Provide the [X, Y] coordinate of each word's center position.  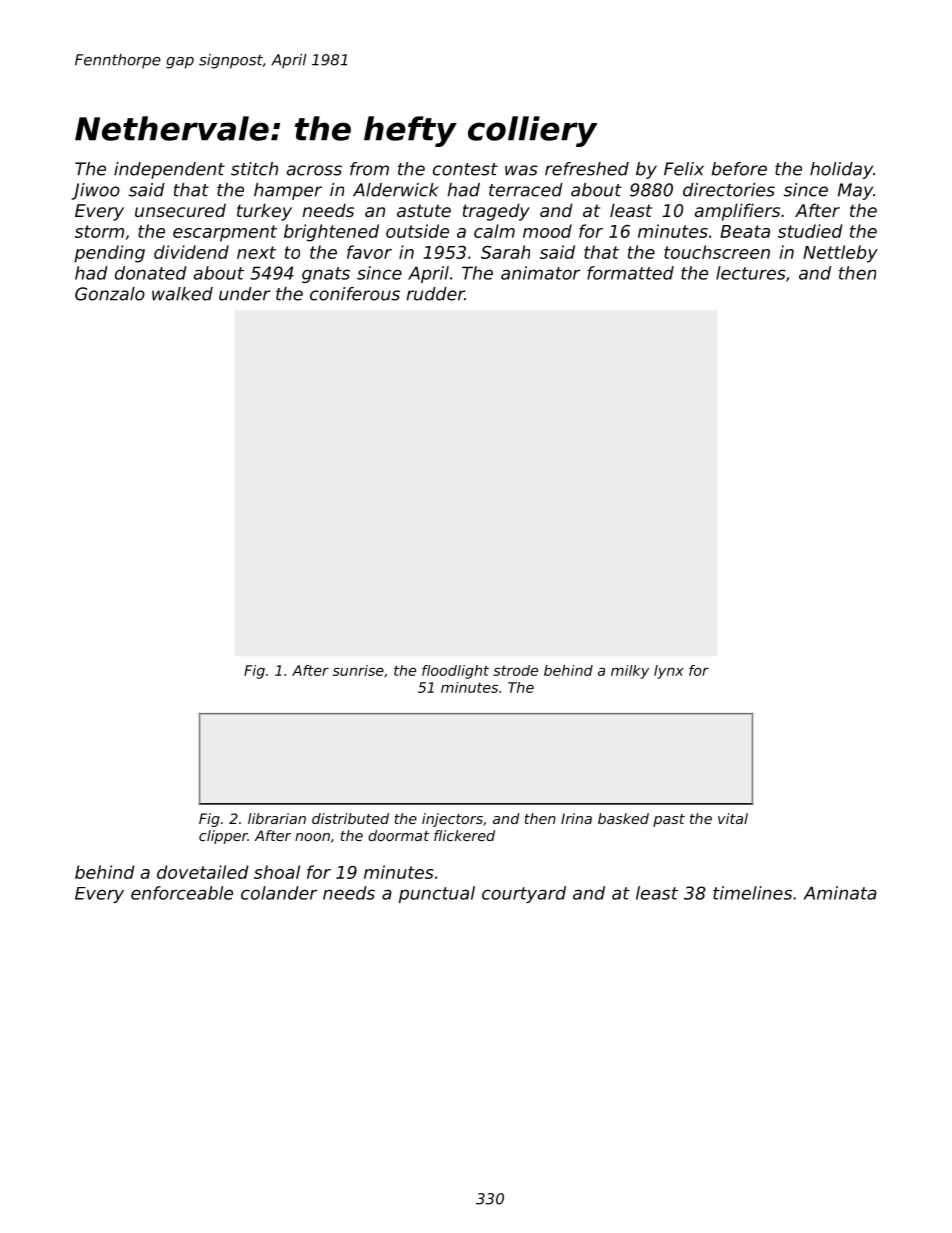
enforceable [182, 893]
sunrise [358, 670]
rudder [436, 294]
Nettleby [840, 254]
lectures [751, 273]
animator [540, 273]
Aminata [840, 893]
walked [182, 294]
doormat [398, 835]
